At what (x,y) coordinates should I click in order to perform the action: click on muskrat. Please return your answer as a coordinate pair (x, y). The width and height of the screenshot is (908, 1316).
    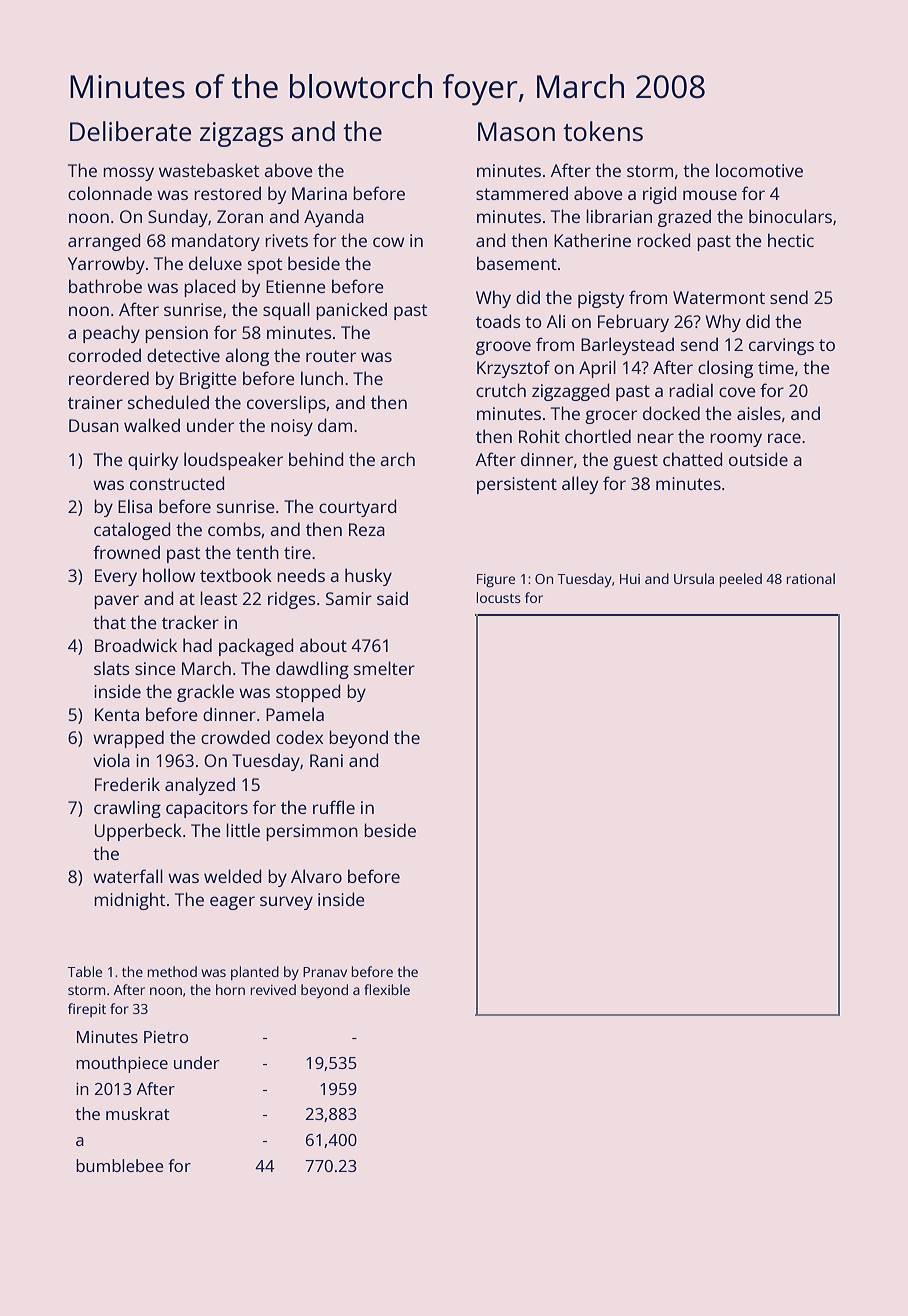
    Looking at the image, I should click on (138, 1113).
